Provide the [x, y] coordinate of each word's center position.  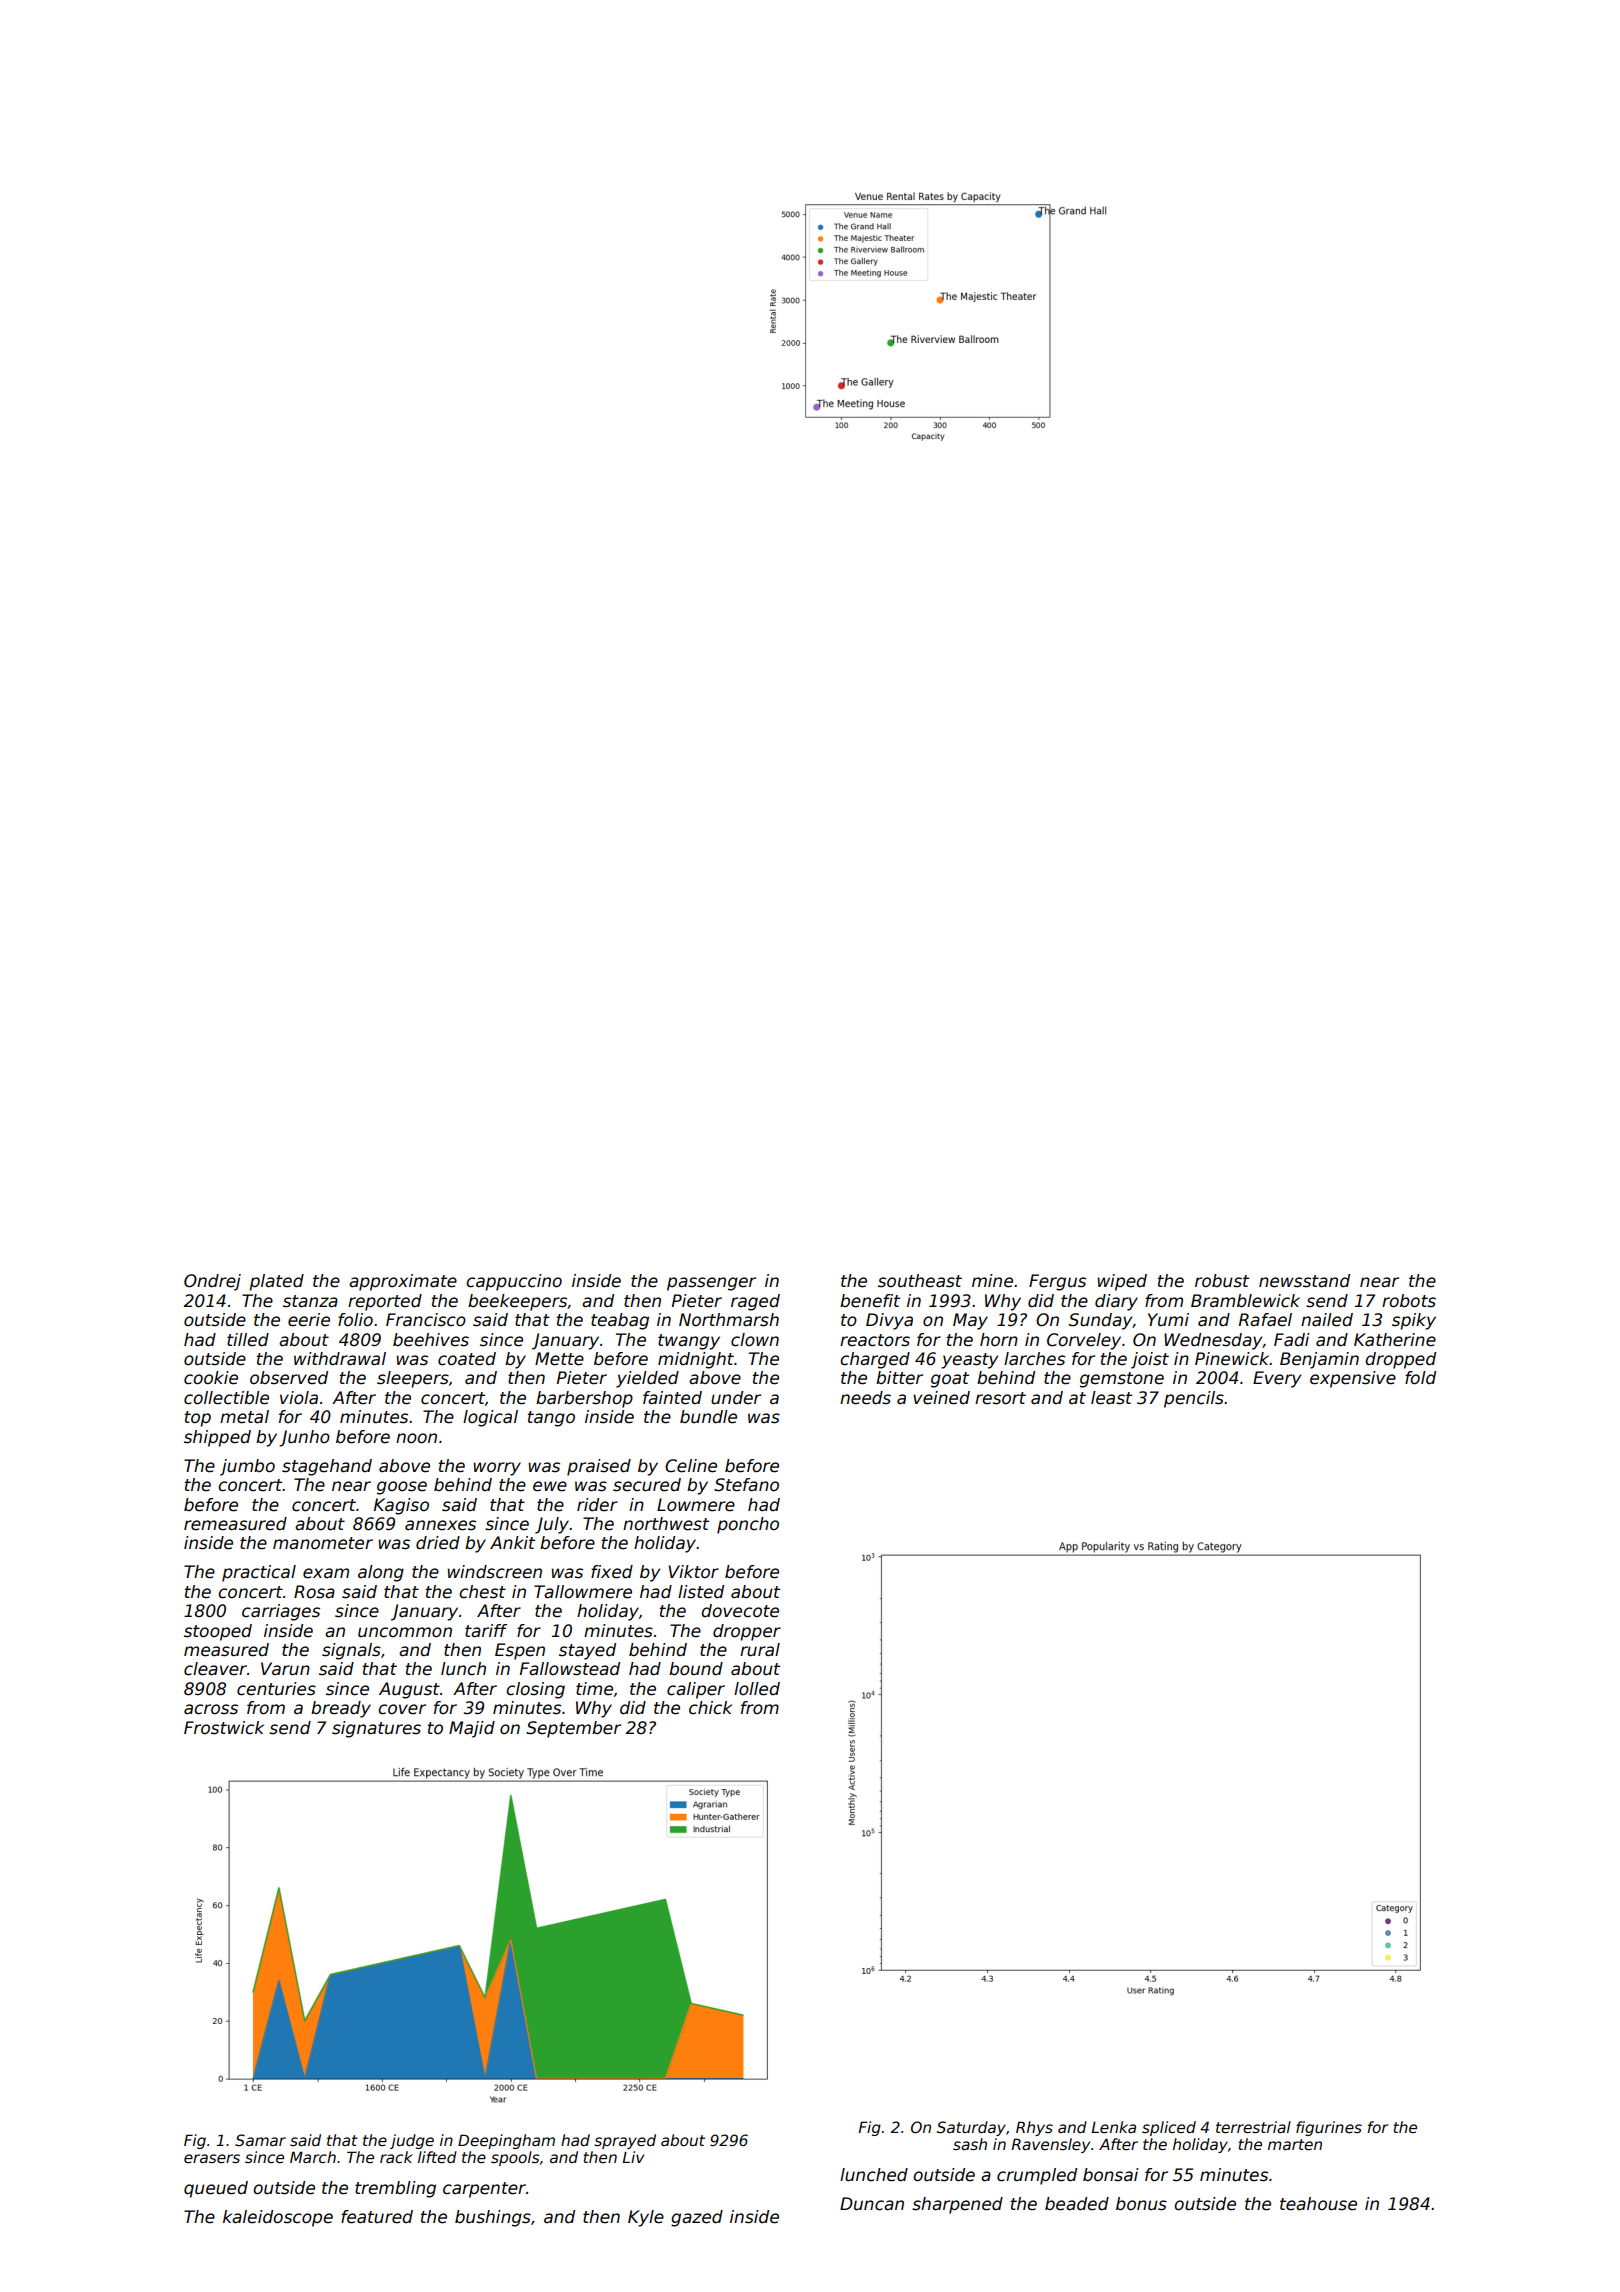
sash [970, 2144]
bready [341, 1709]
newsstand [1304, 1281]
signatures [376, 1729]
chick [710, 1708]
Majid [472, 1729]
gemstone [1122, 1380]
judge [412, 2141]
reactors [875, 1340]
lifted [437, 2157]
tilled [248, 1340]
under [736, 1398]
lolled [757, 1689]
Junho [304, 1438]
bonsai [1111, 2175]
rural [760, 1650]
